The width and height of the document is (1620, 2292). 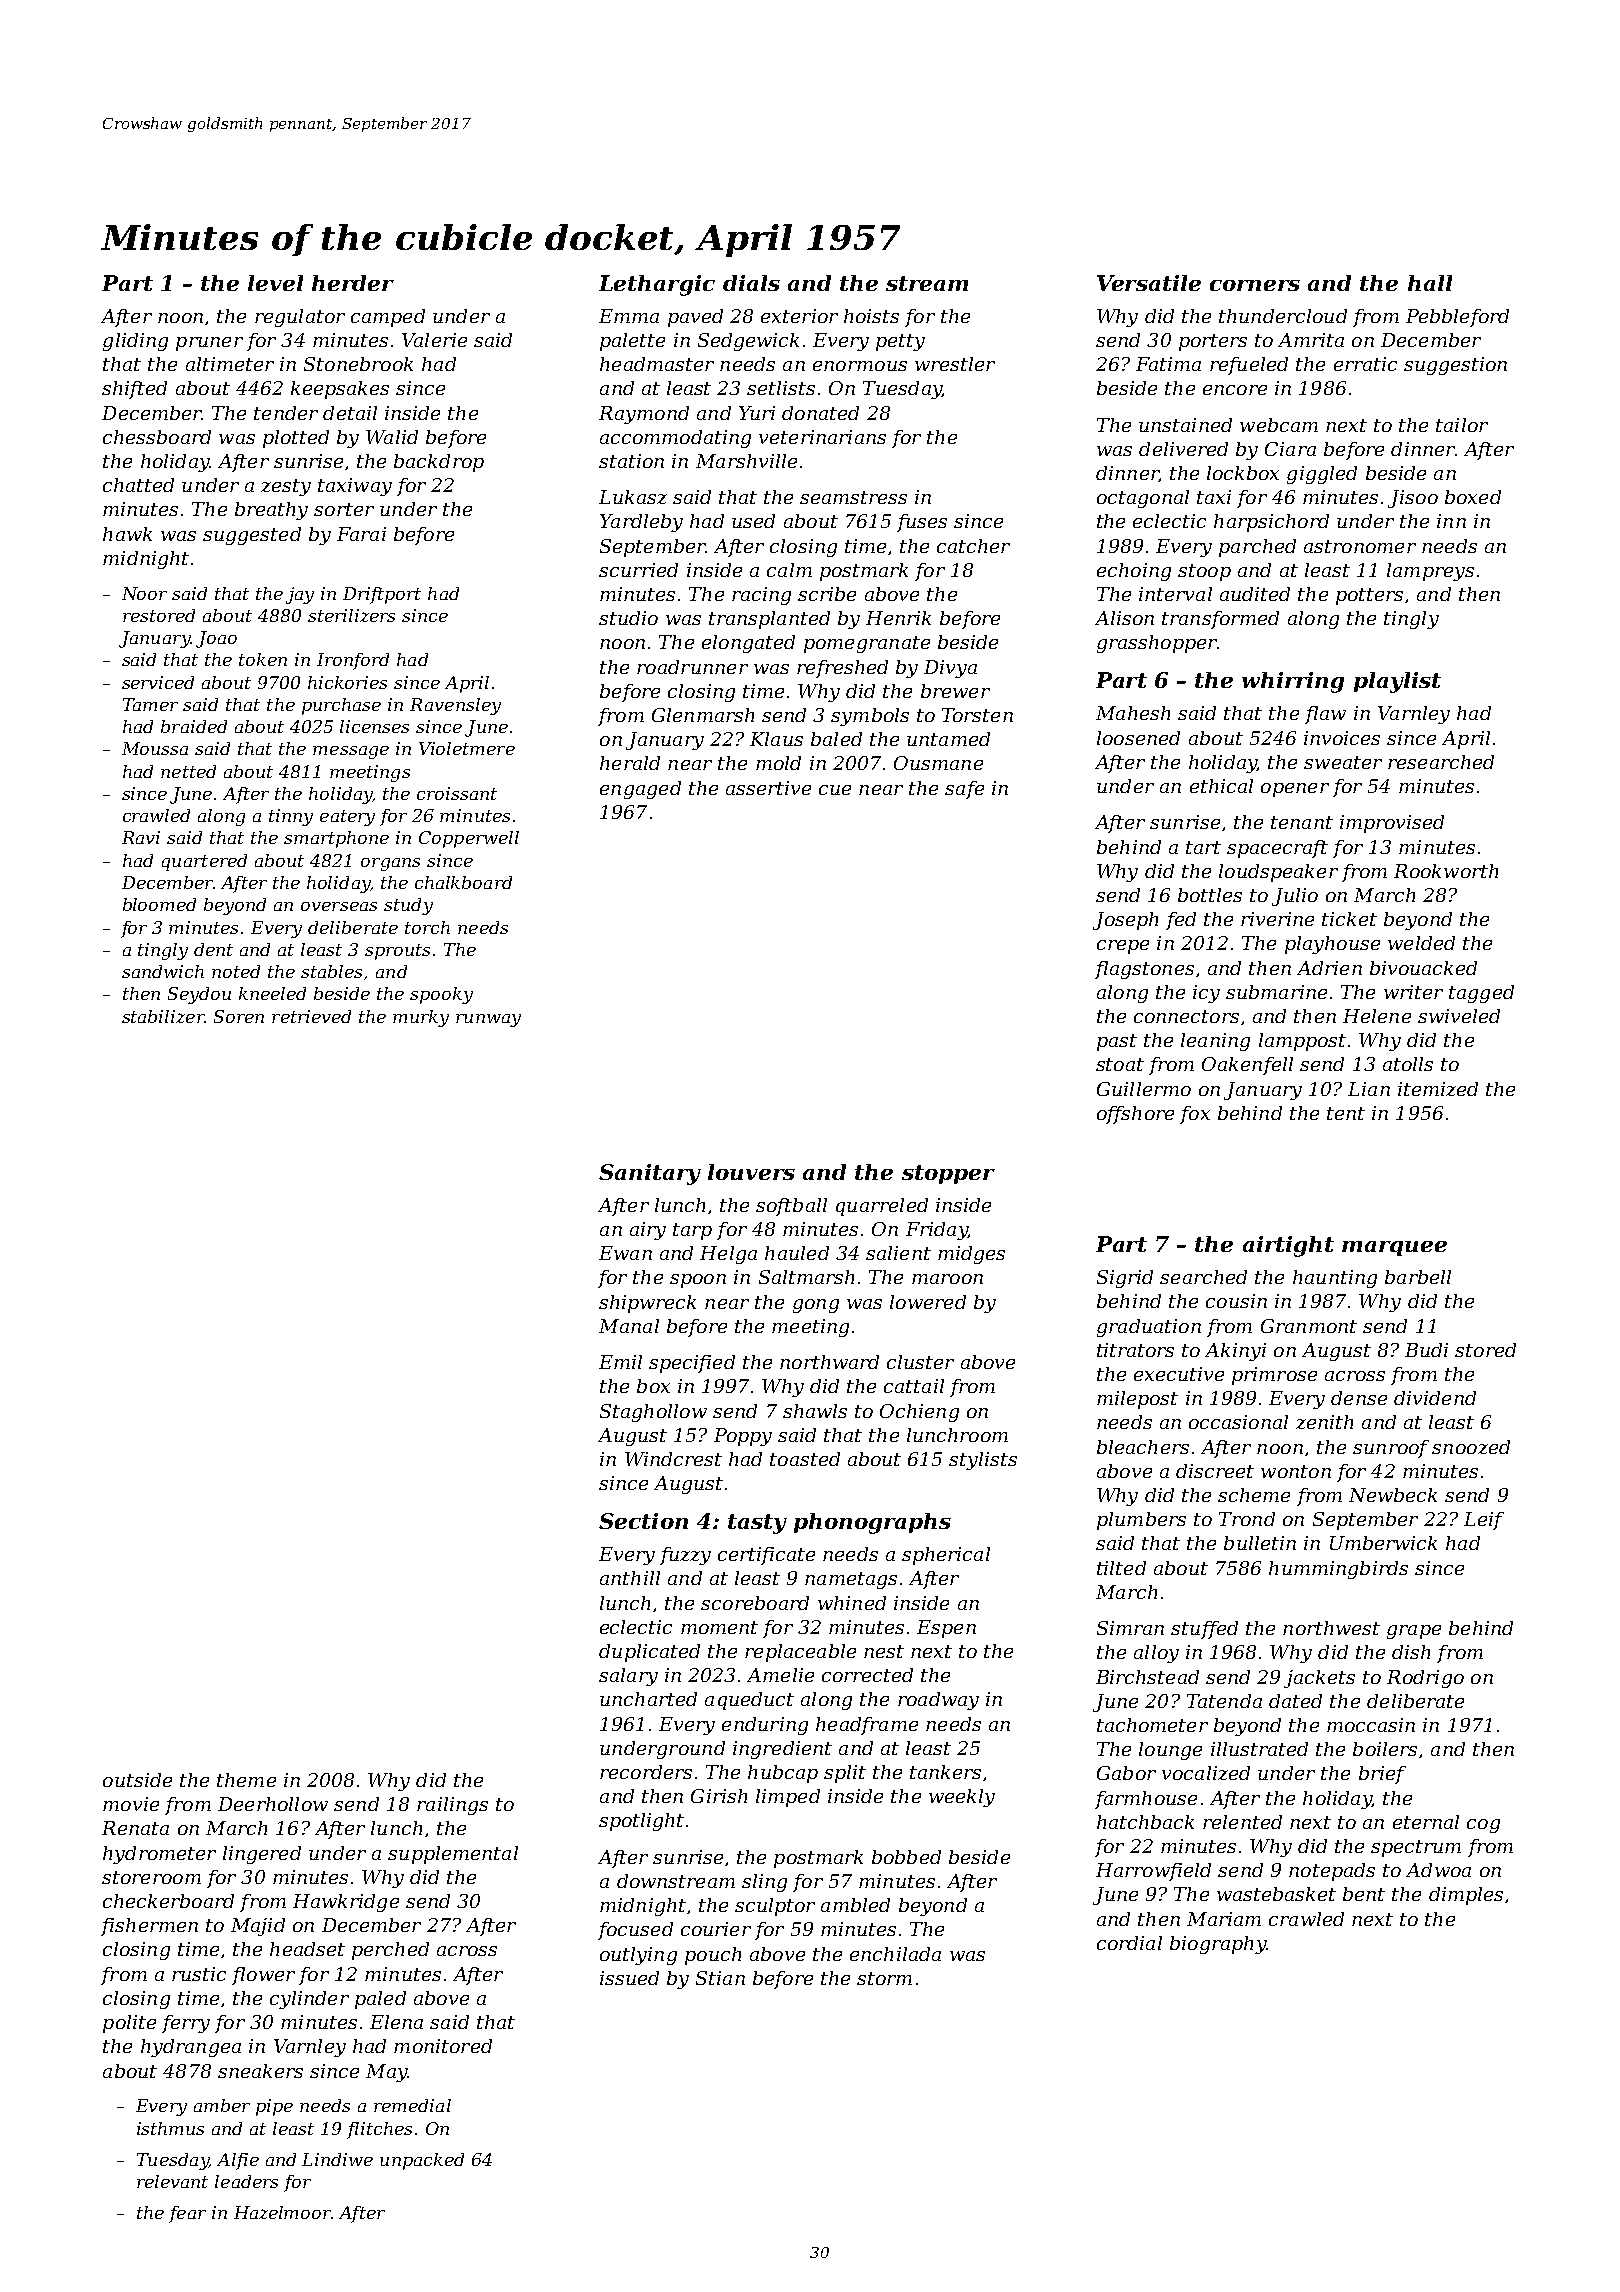 I want to click on corners, so click(x=1255, y=285).
